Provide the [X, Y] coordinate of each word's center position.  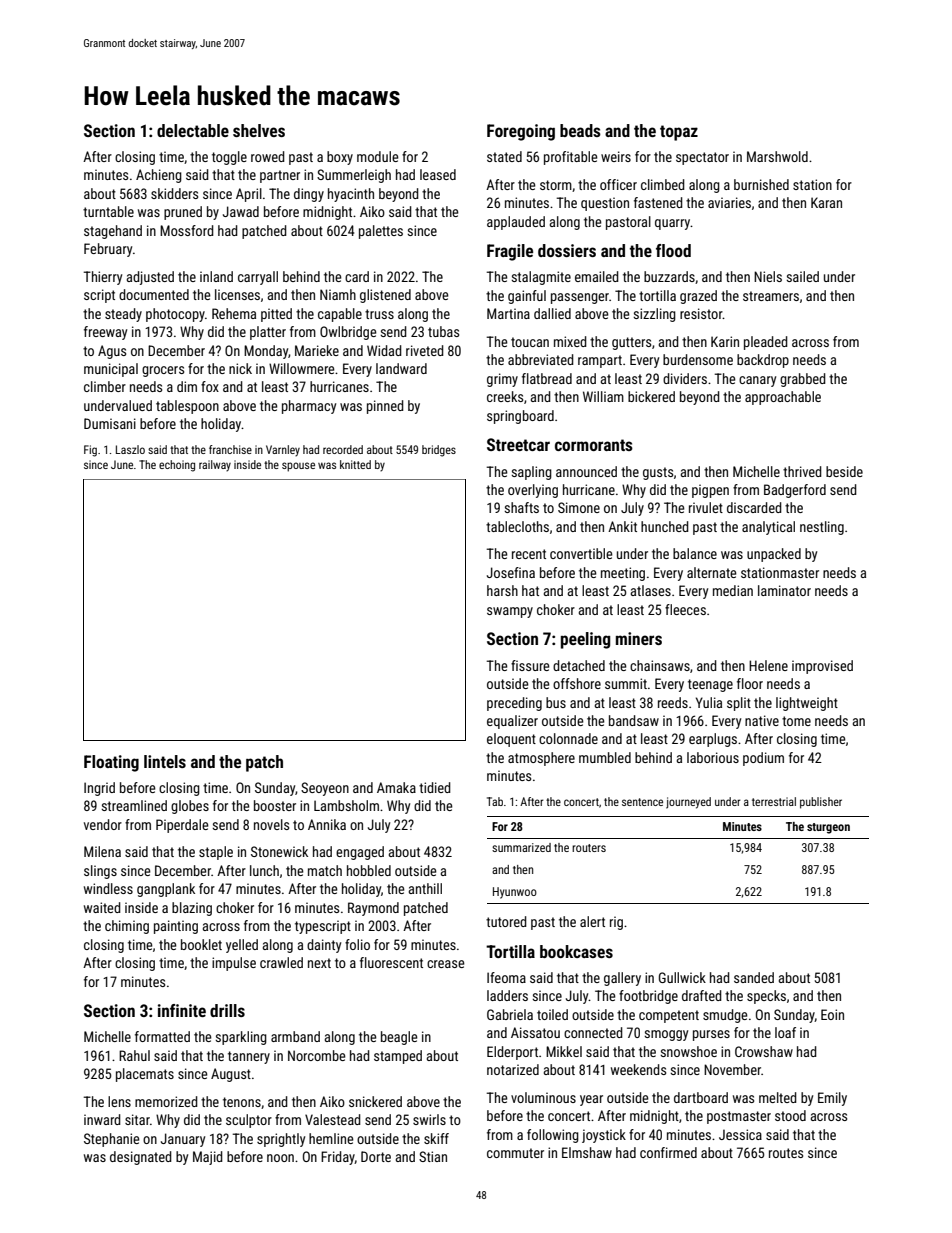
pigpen [710, 491]
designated [141, 1158]
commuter [515, 1153]
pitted [276, 315]
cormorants [594, 445]
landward [401, 368]
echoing [177, 466]
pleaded [766, 343]
